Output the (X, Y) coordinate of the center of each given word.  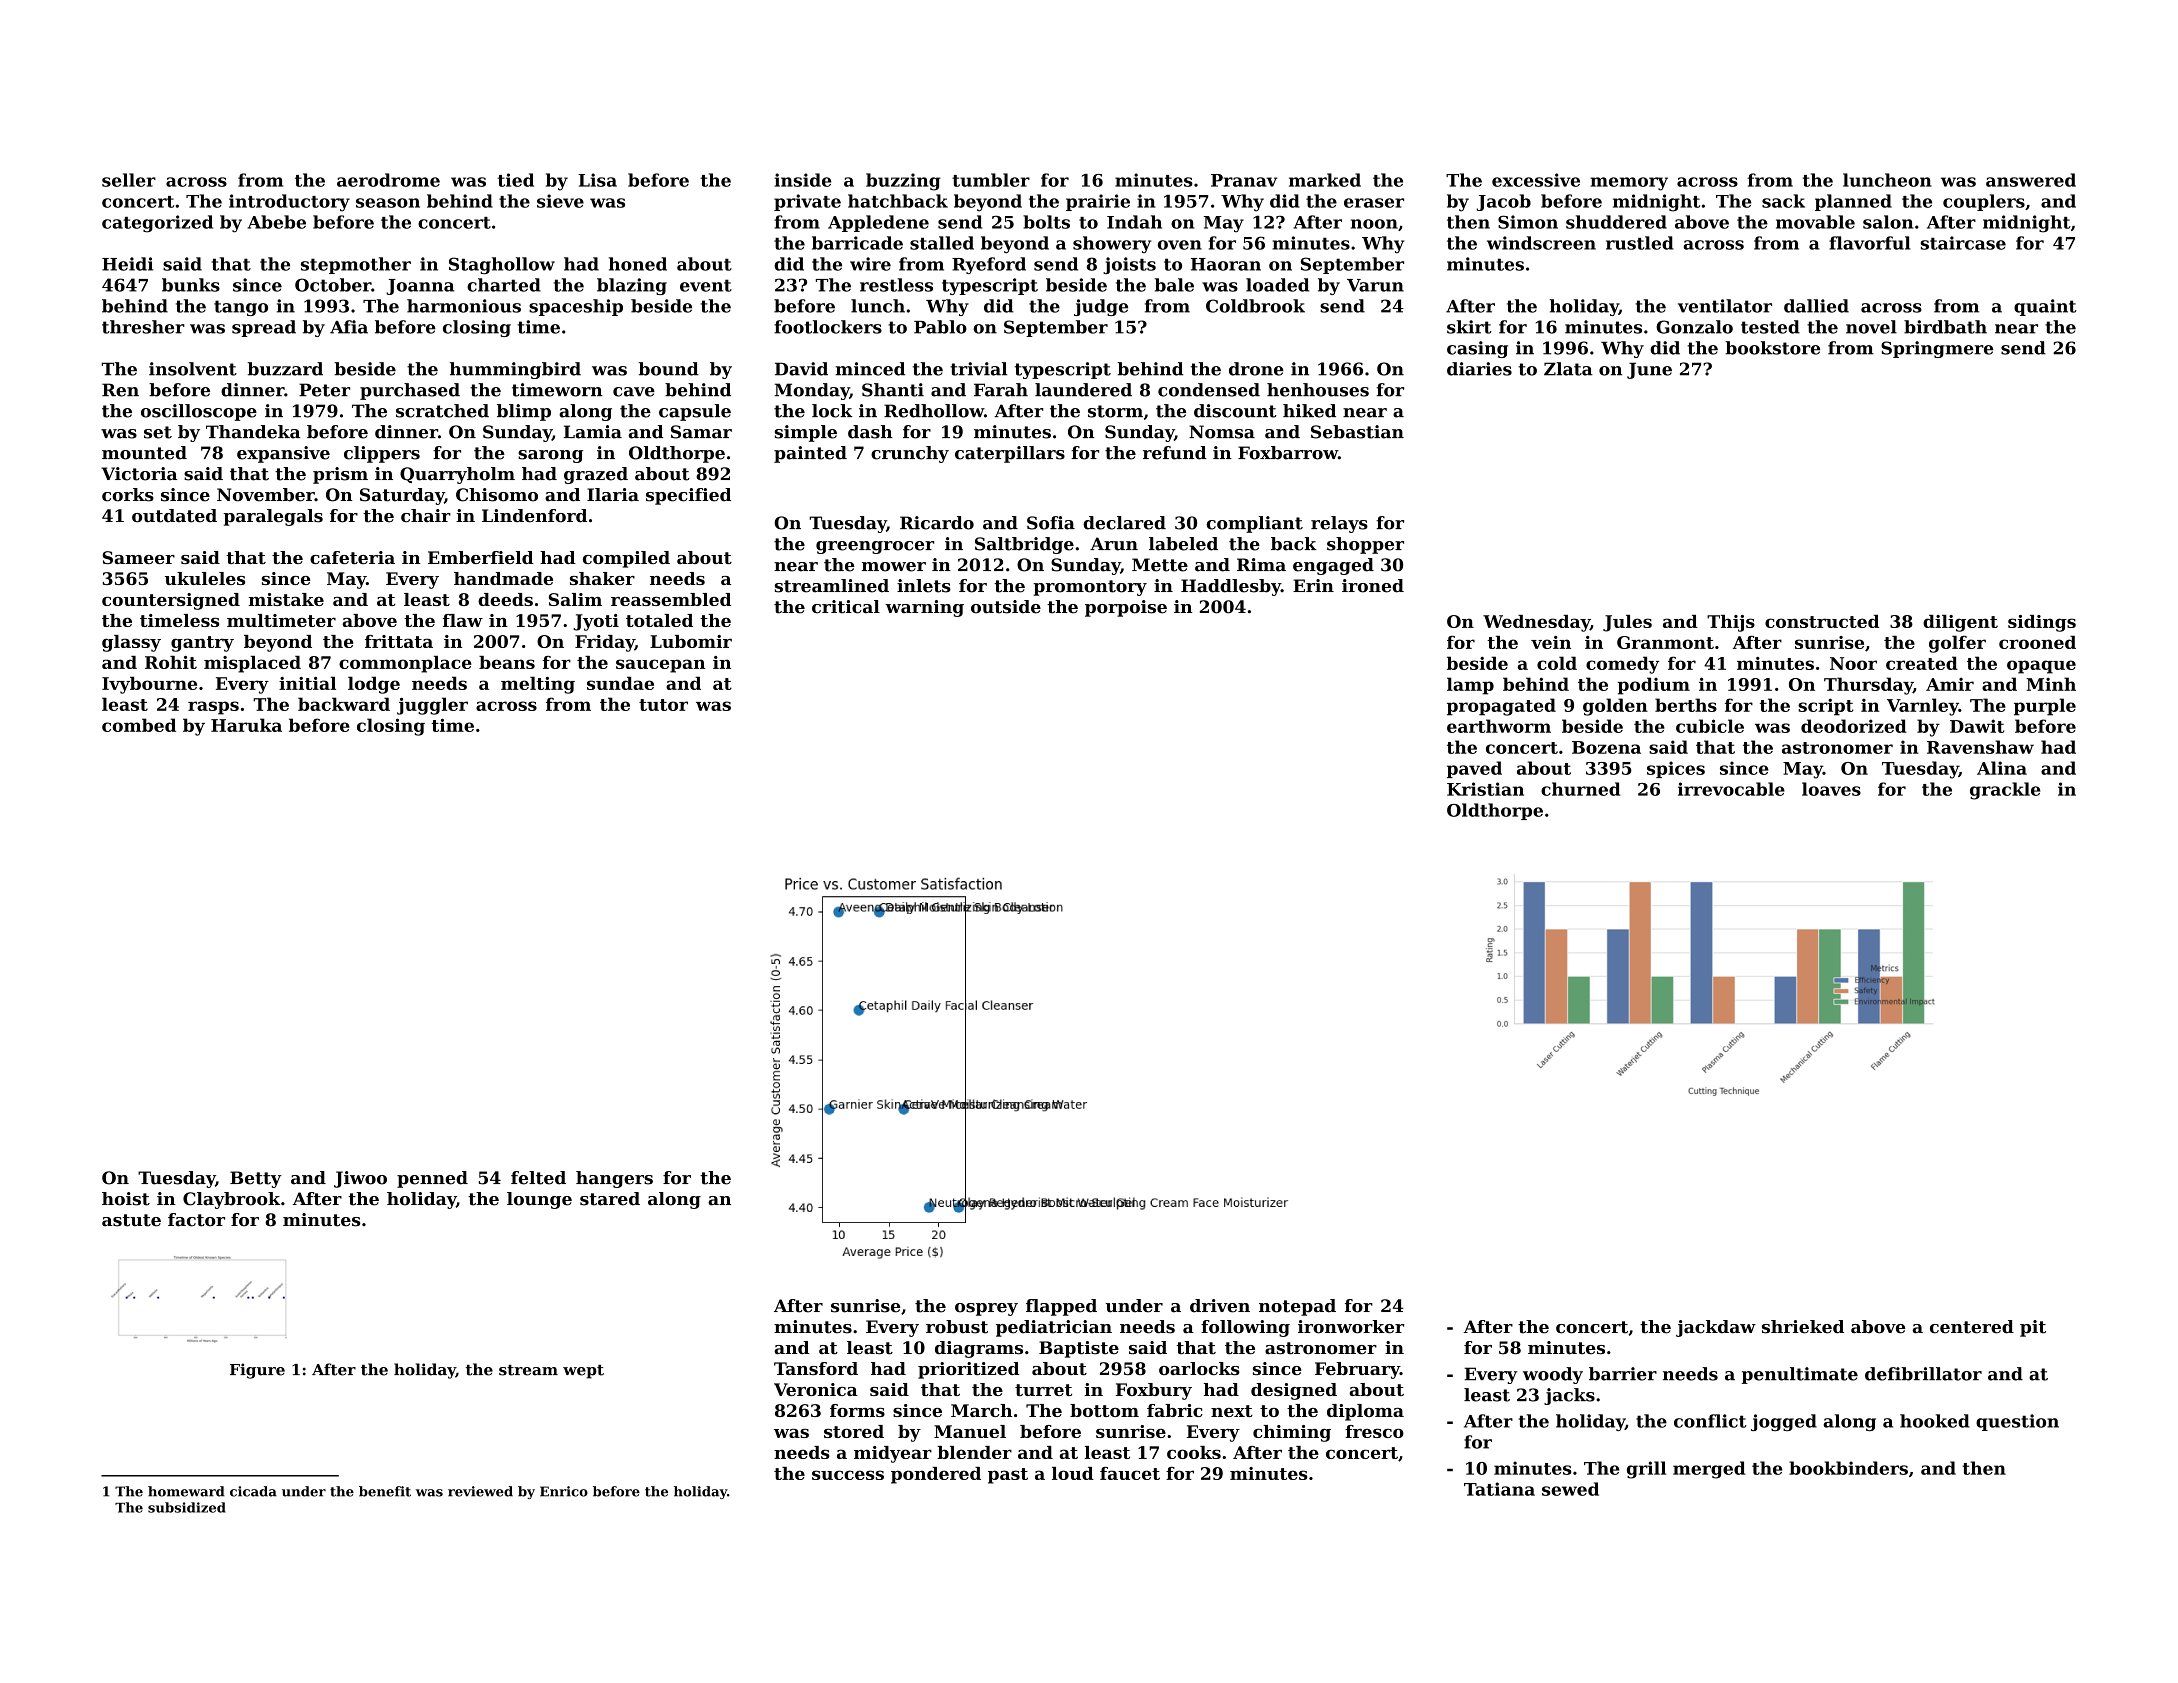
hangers (614, 1179)
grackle (2005, 791)
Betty (256, 1179)
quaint (2045, 307)
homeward (186, 1491)
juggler (432, 706)
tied (516, 180)
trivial (978, 369)
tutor (663, 705)
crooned (2037, 642)
